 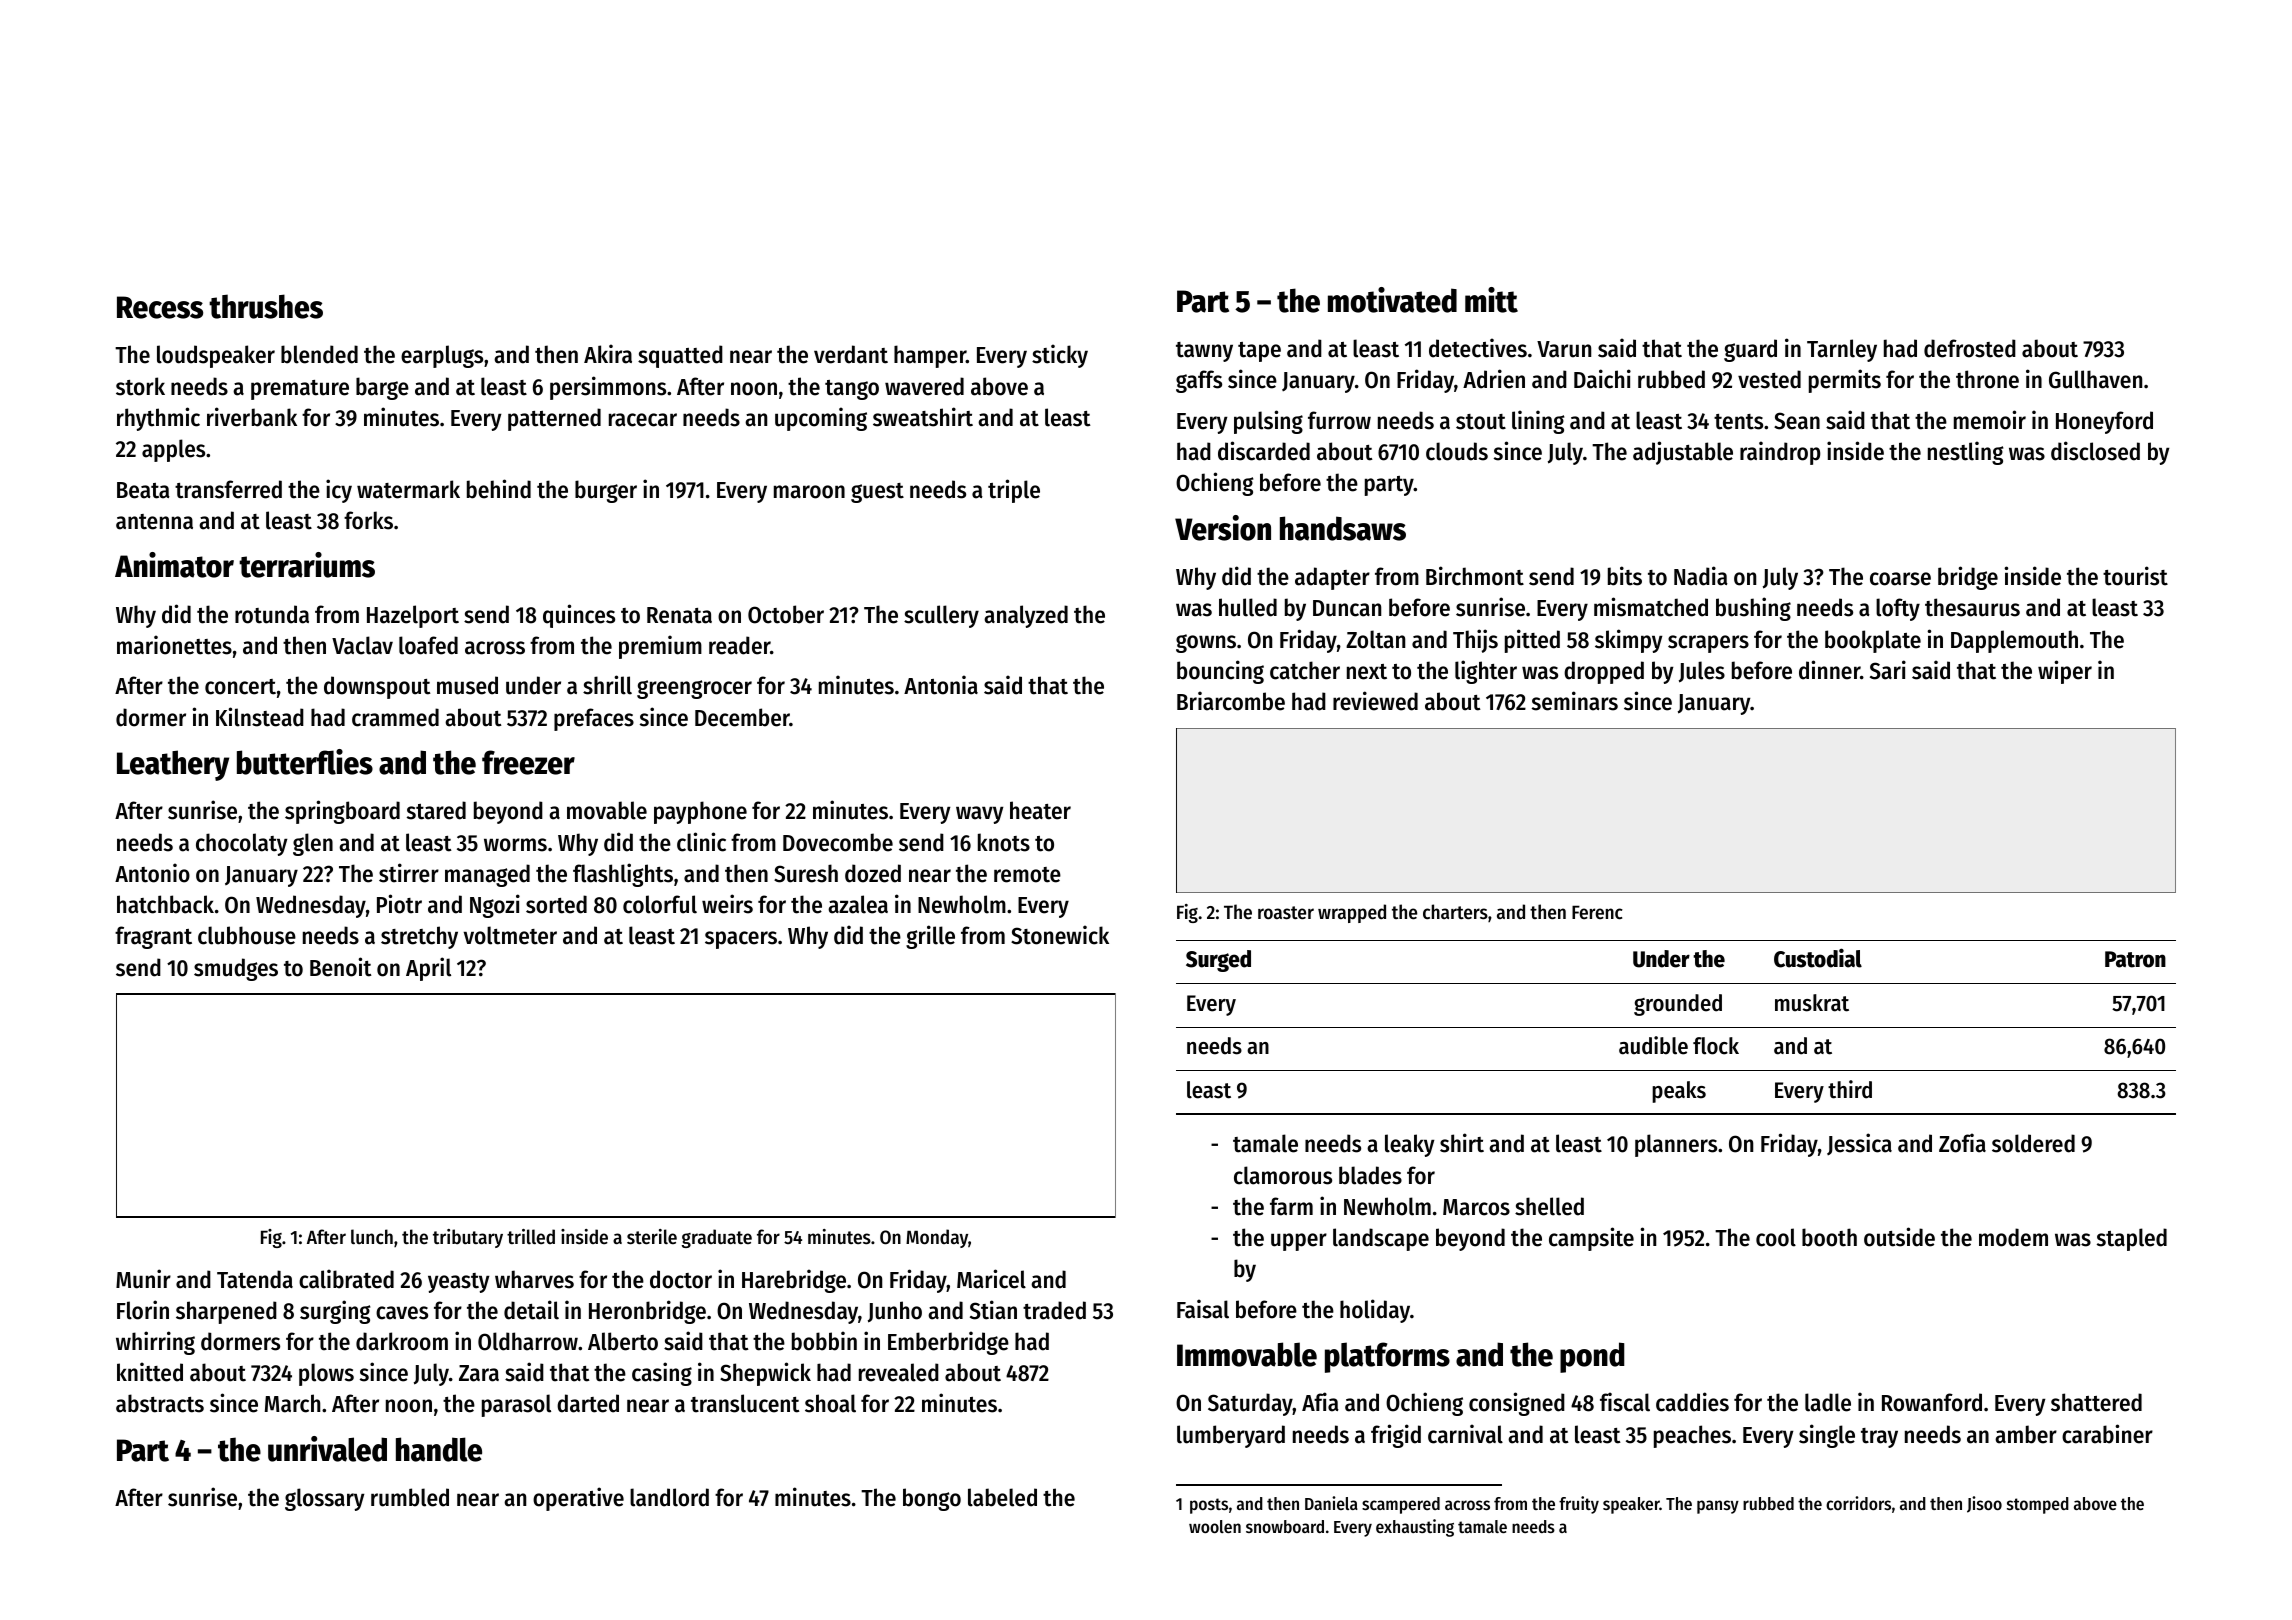 I want to click on gaffs, so click(x=1199, y=381).
